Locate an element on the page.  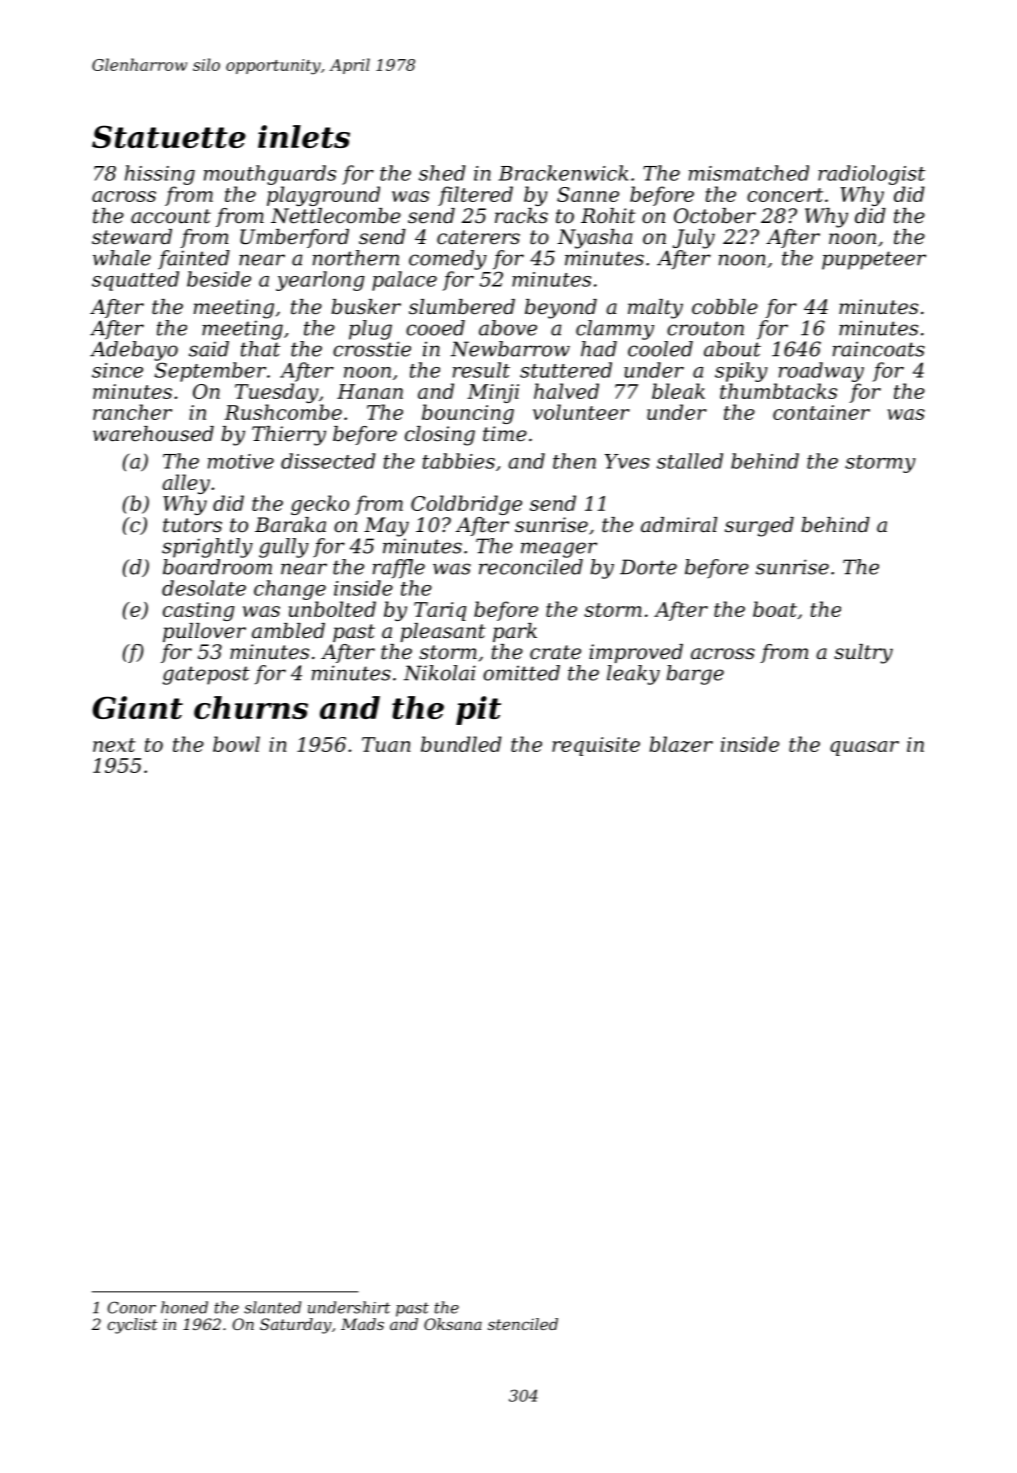
Minji is located at coordinates (493, 393).
